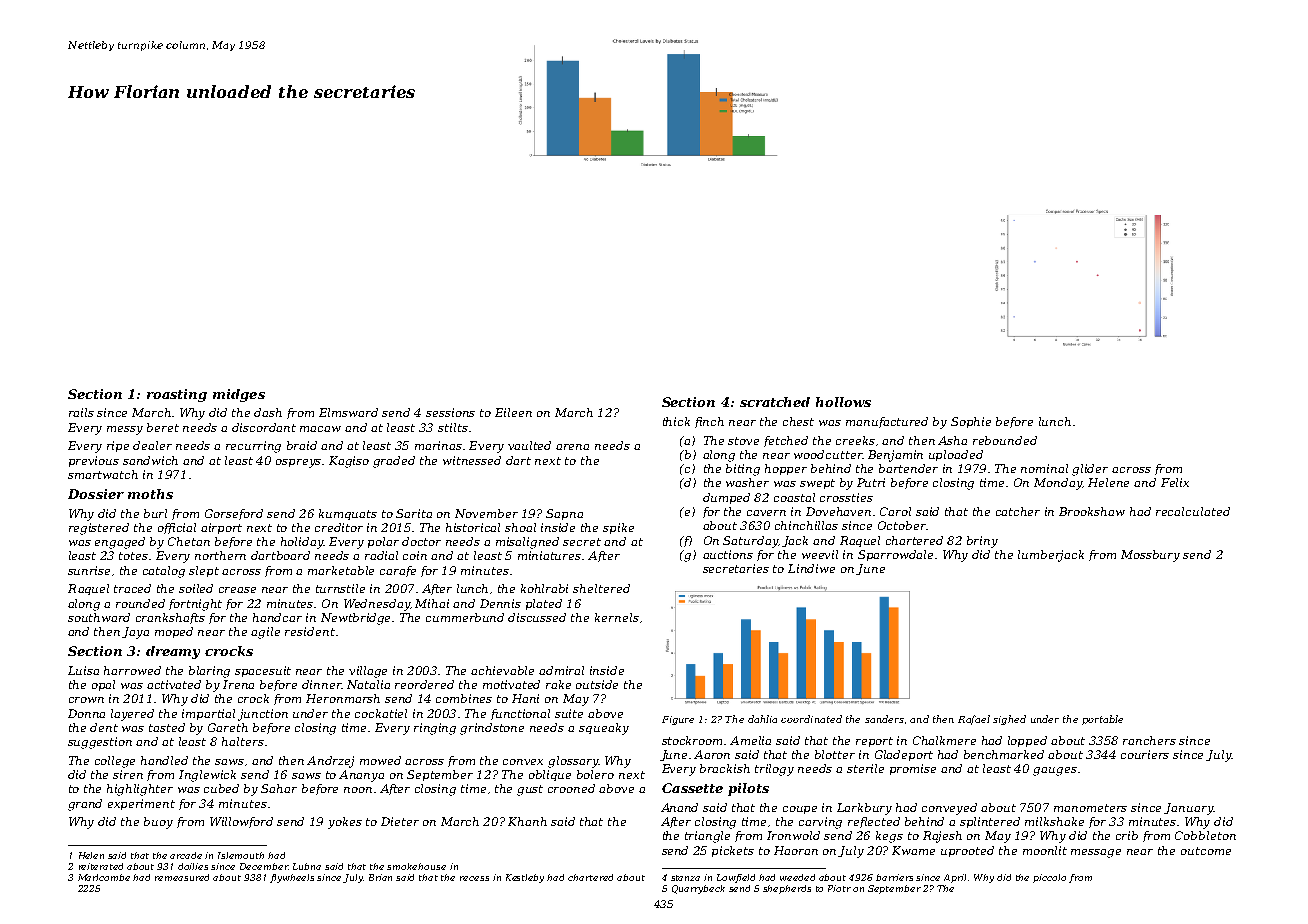  Describe the element at coordinates (787, 889) in the document. I see `shepherds` at that location.
